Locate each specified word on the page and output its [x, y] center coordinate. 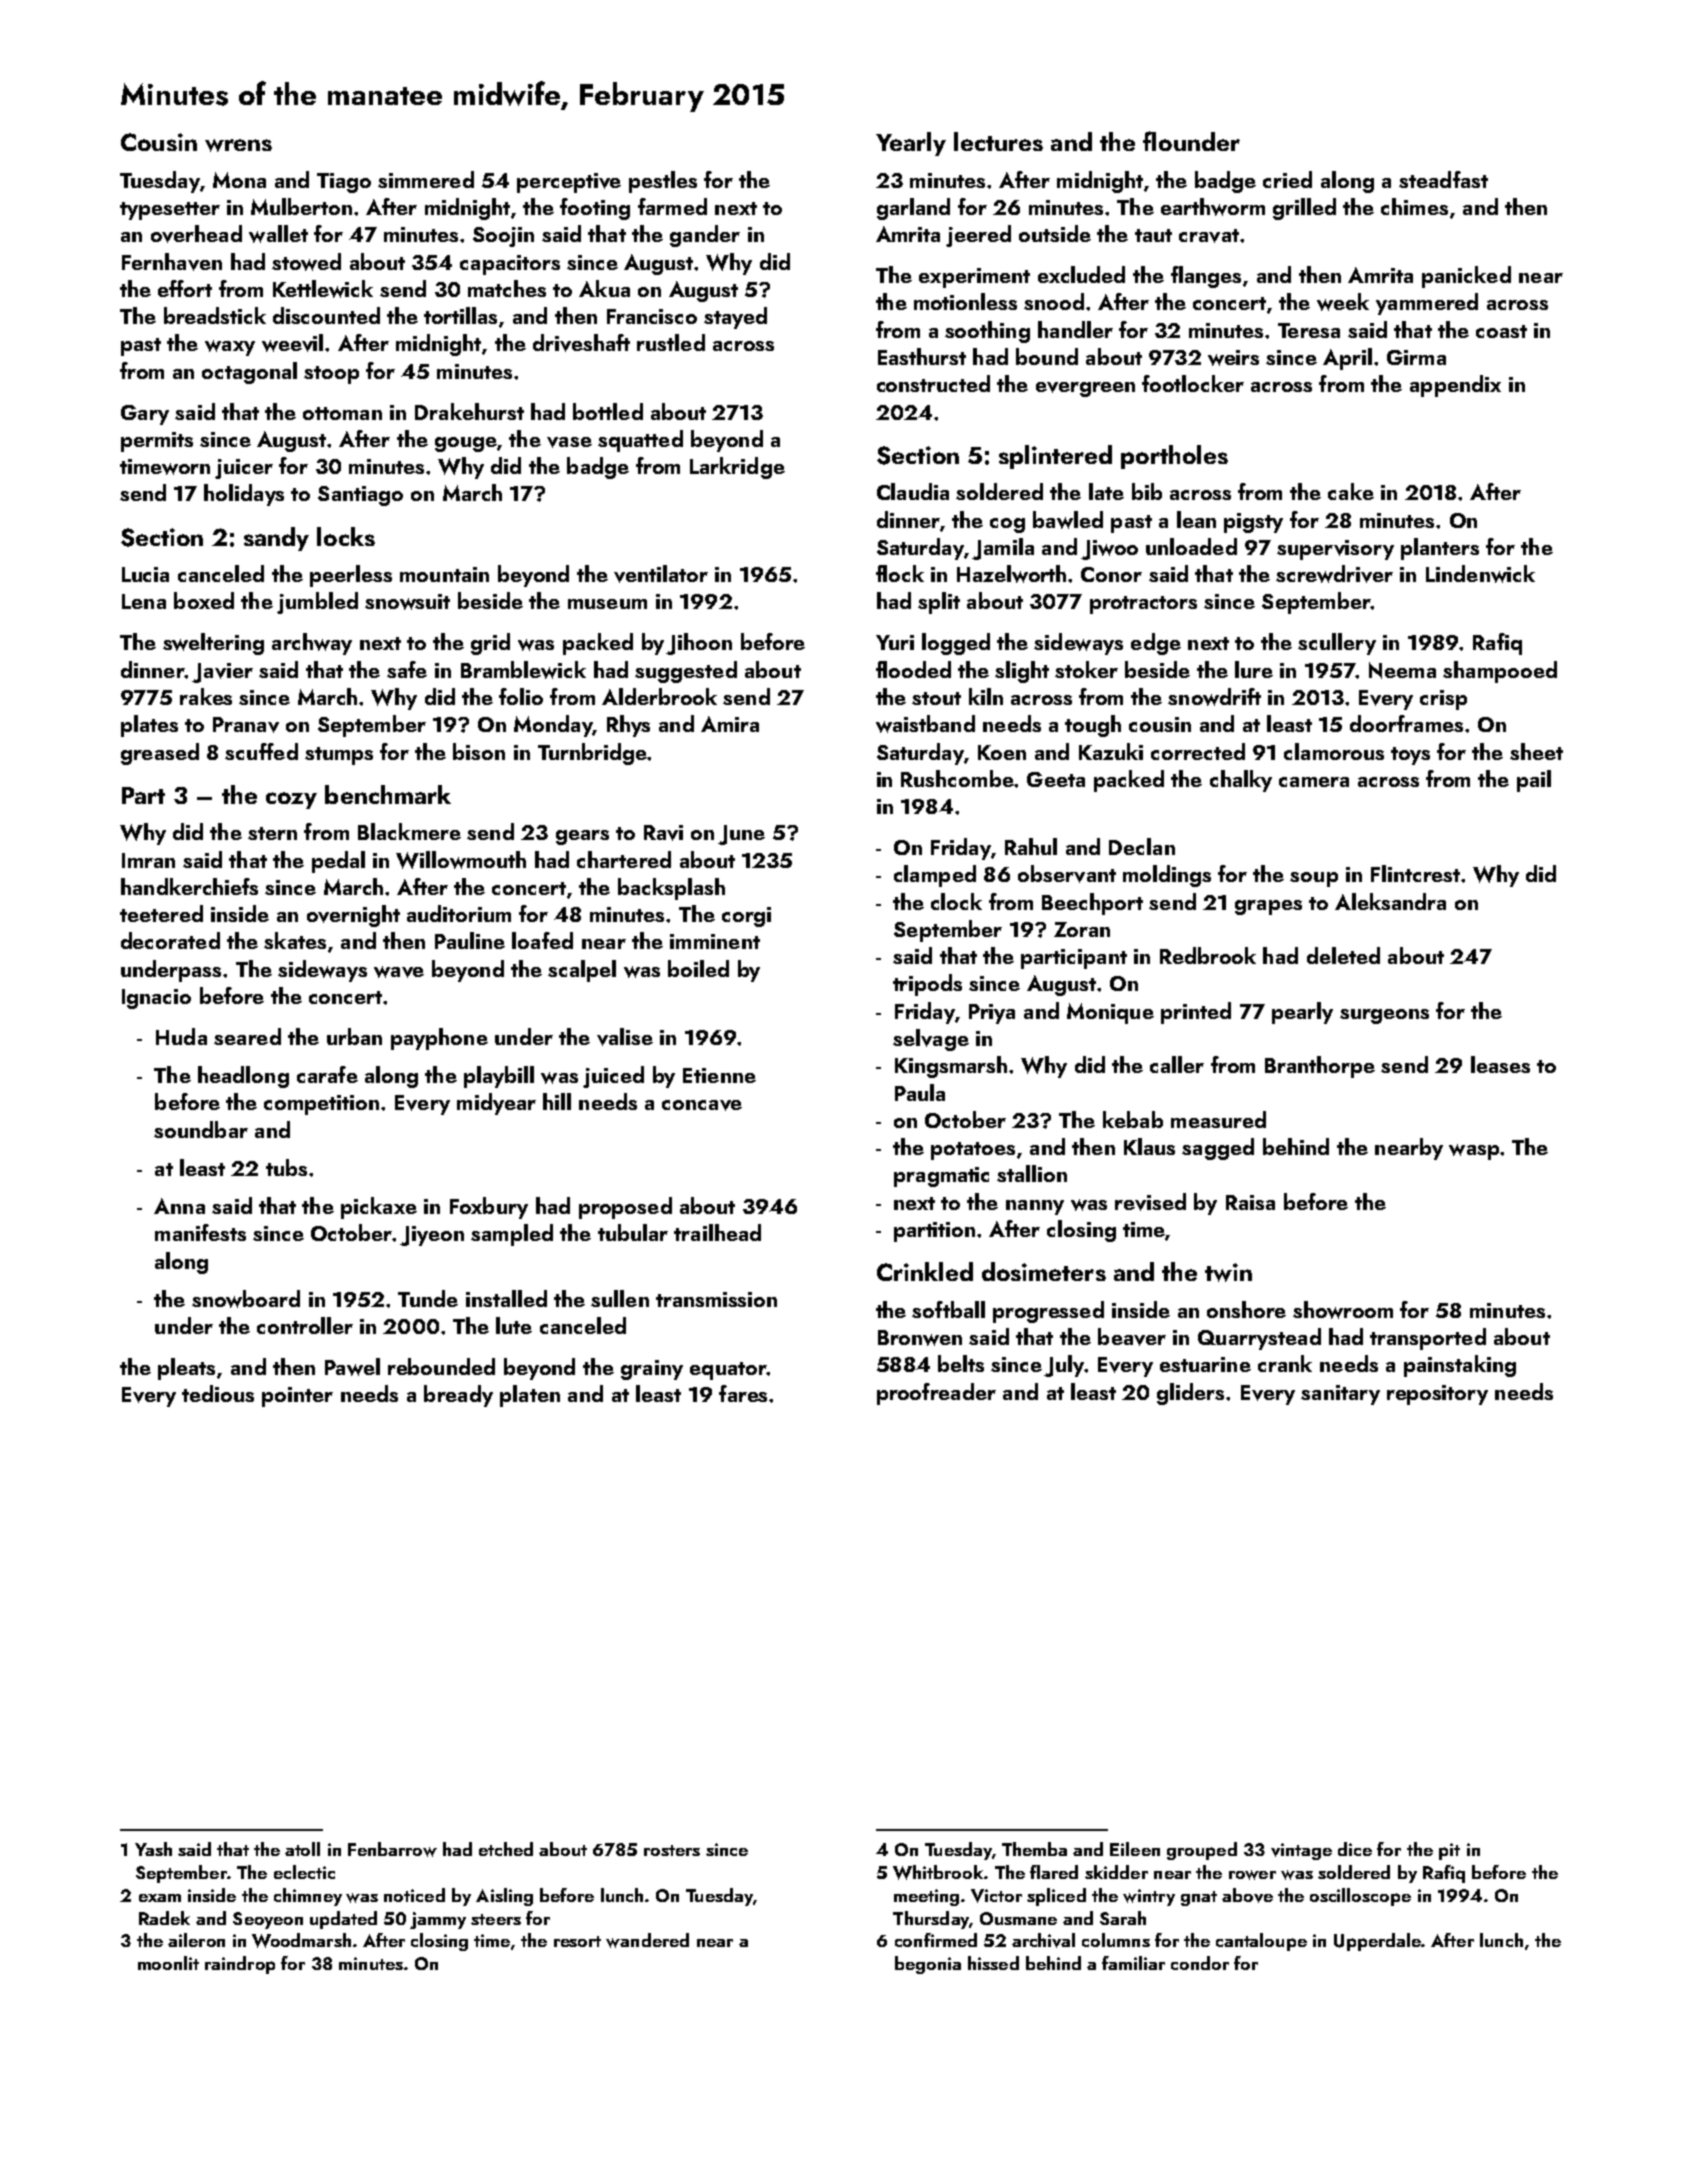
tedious [218, 1393]
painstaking [1460, 1366]
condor [1200, 1963]
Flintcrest [1415, 873]
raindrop [240, 1965]
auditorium [459, 913]
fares [743, 1393]
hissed [993, 1963]
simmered [426, 179]
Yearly [911, 144]
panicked [1466, 277]
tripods [927, 985]
